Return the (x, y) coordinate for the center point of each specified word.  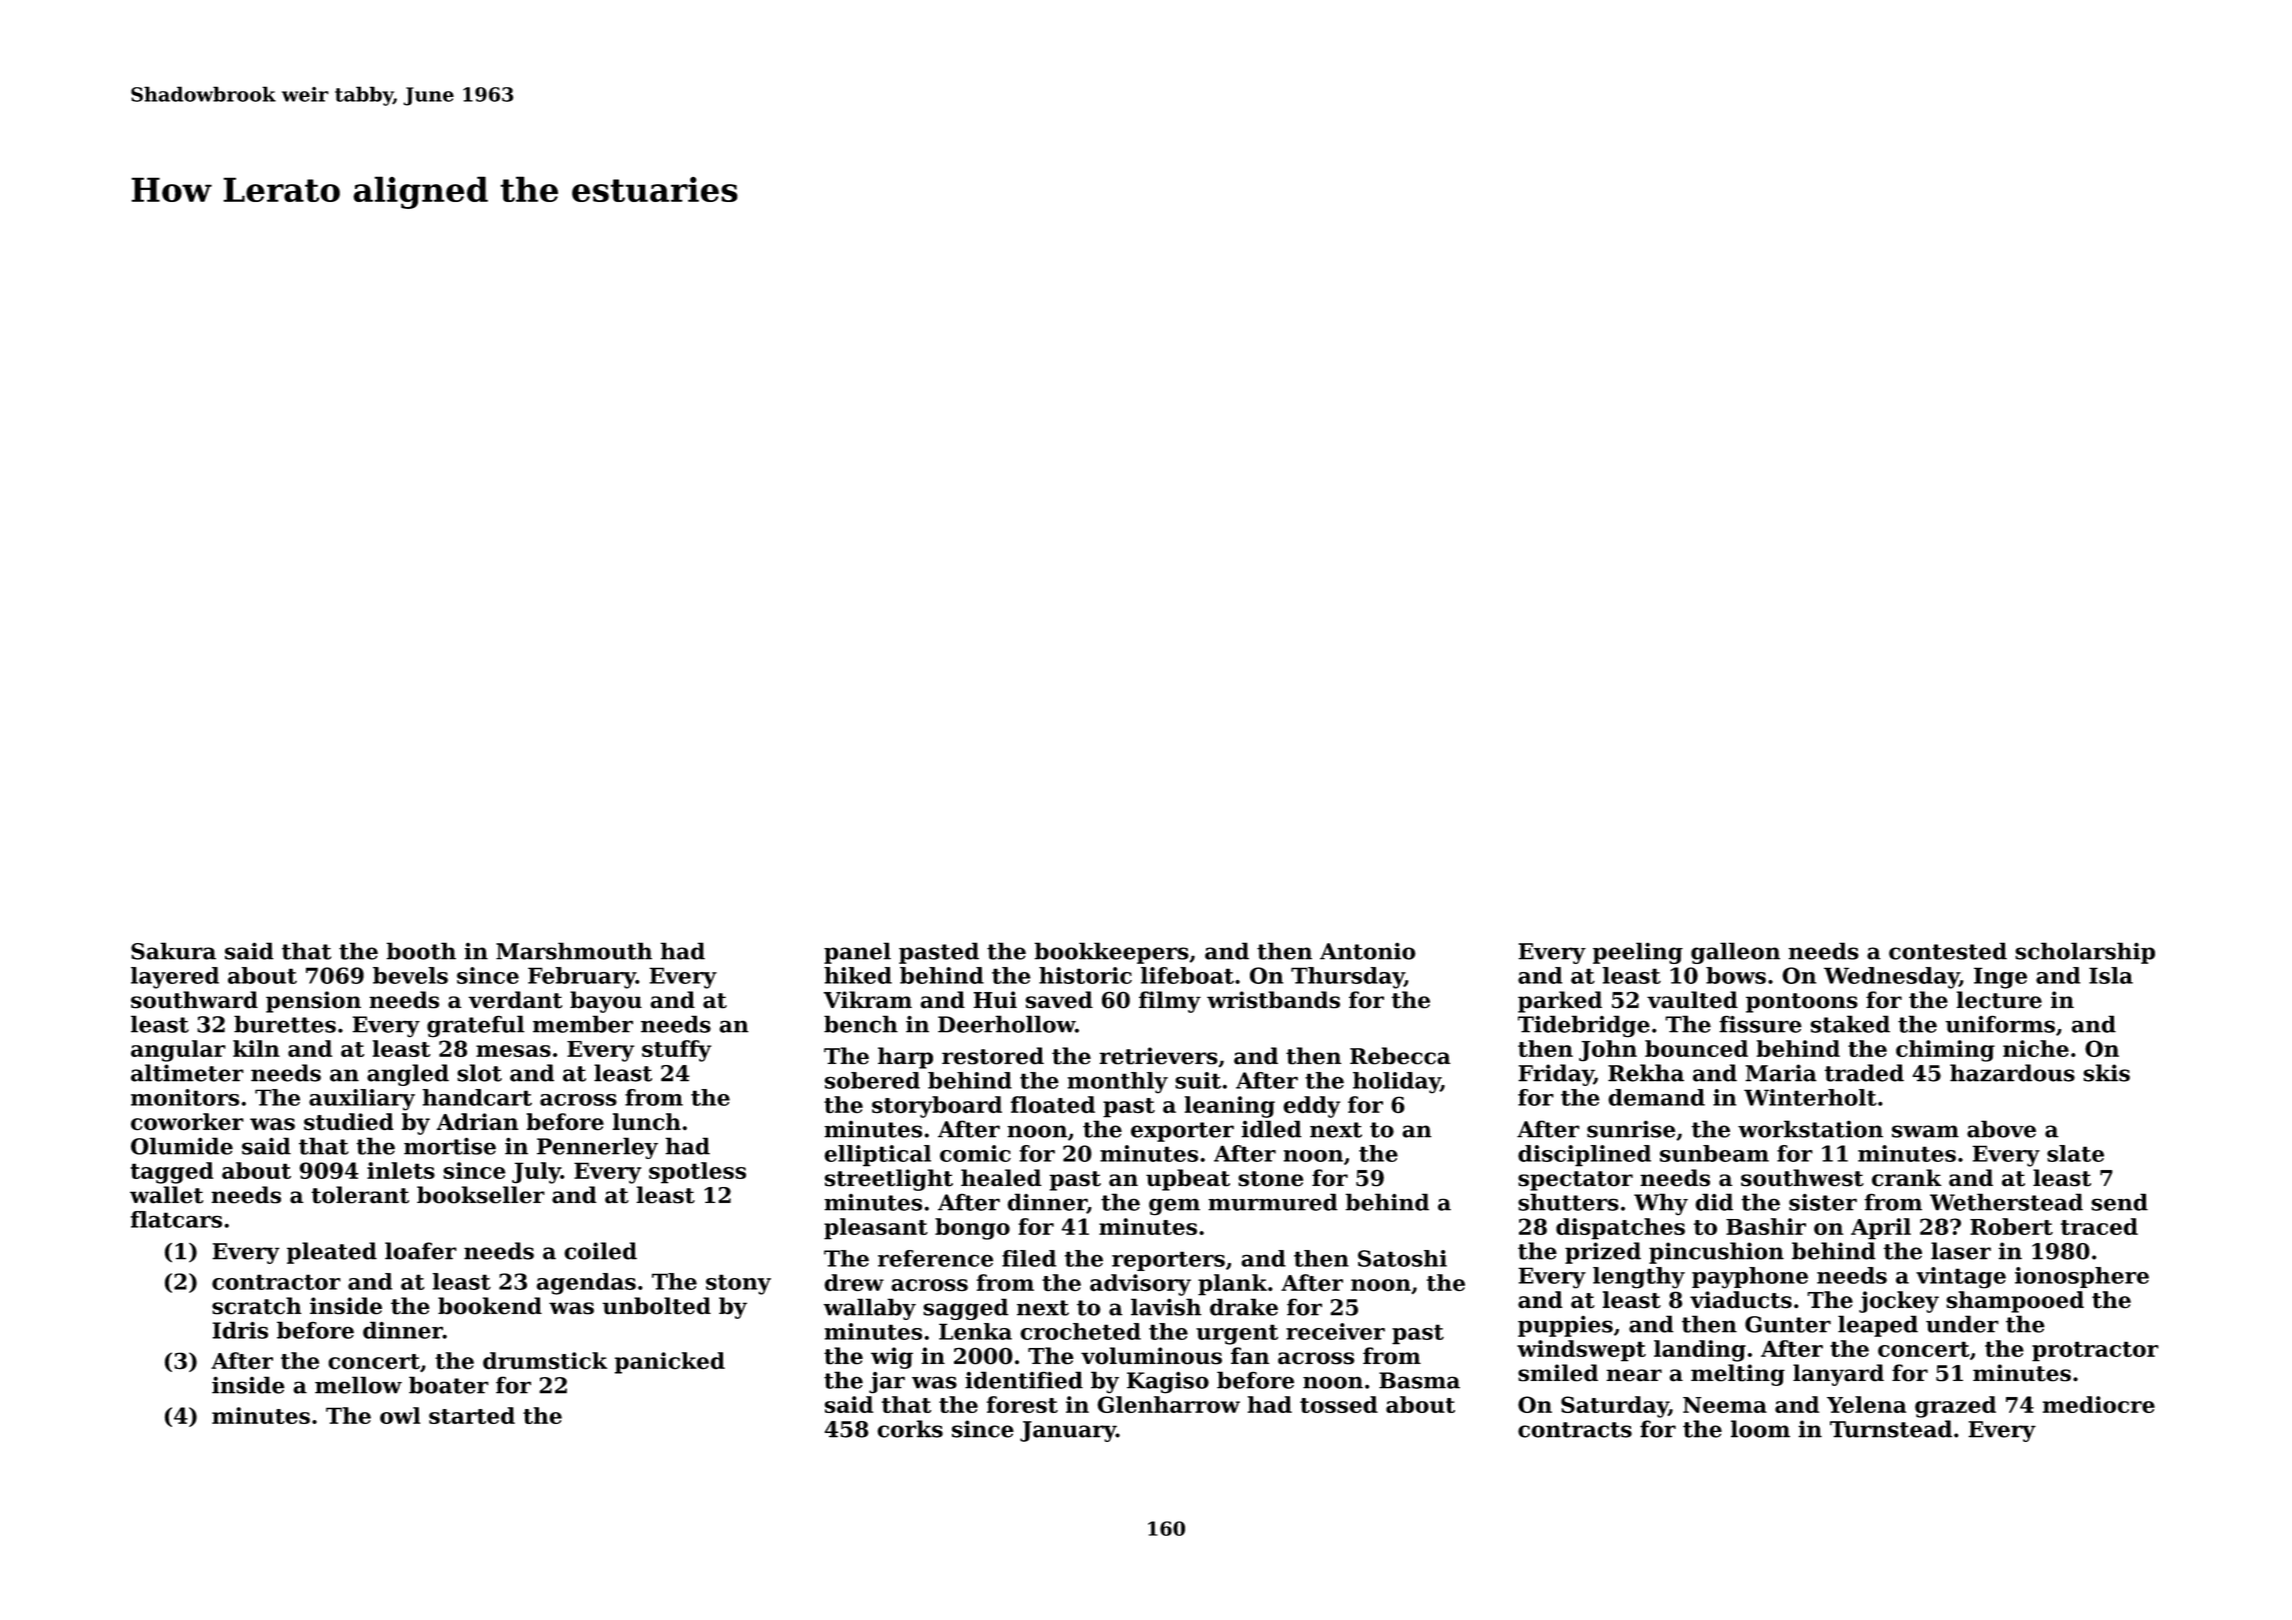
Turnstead (1891, 1429)
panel (857, 953)
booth (421, 951)
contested (1948, 951)
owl (400, 1415)
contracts (1575, 1430)
